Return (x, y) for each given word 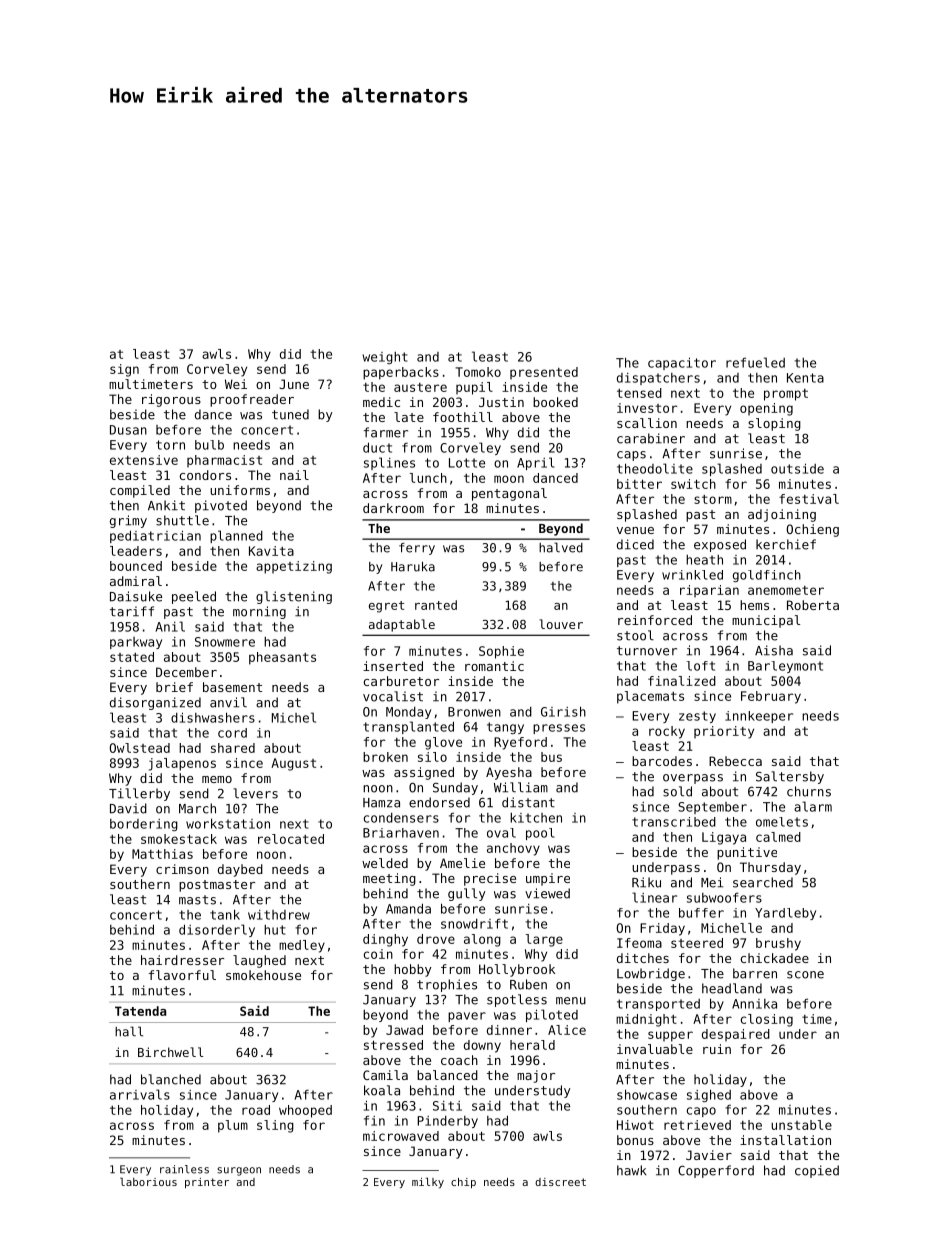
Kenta (805, 378)
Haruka (413, 567)
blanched (171, 1079)
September (712, 808)
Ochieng (812, 530)
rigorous (171, 400)
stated (132, 657)
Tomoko (478, 372)
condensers (401, 818)
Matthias (162, 854)
